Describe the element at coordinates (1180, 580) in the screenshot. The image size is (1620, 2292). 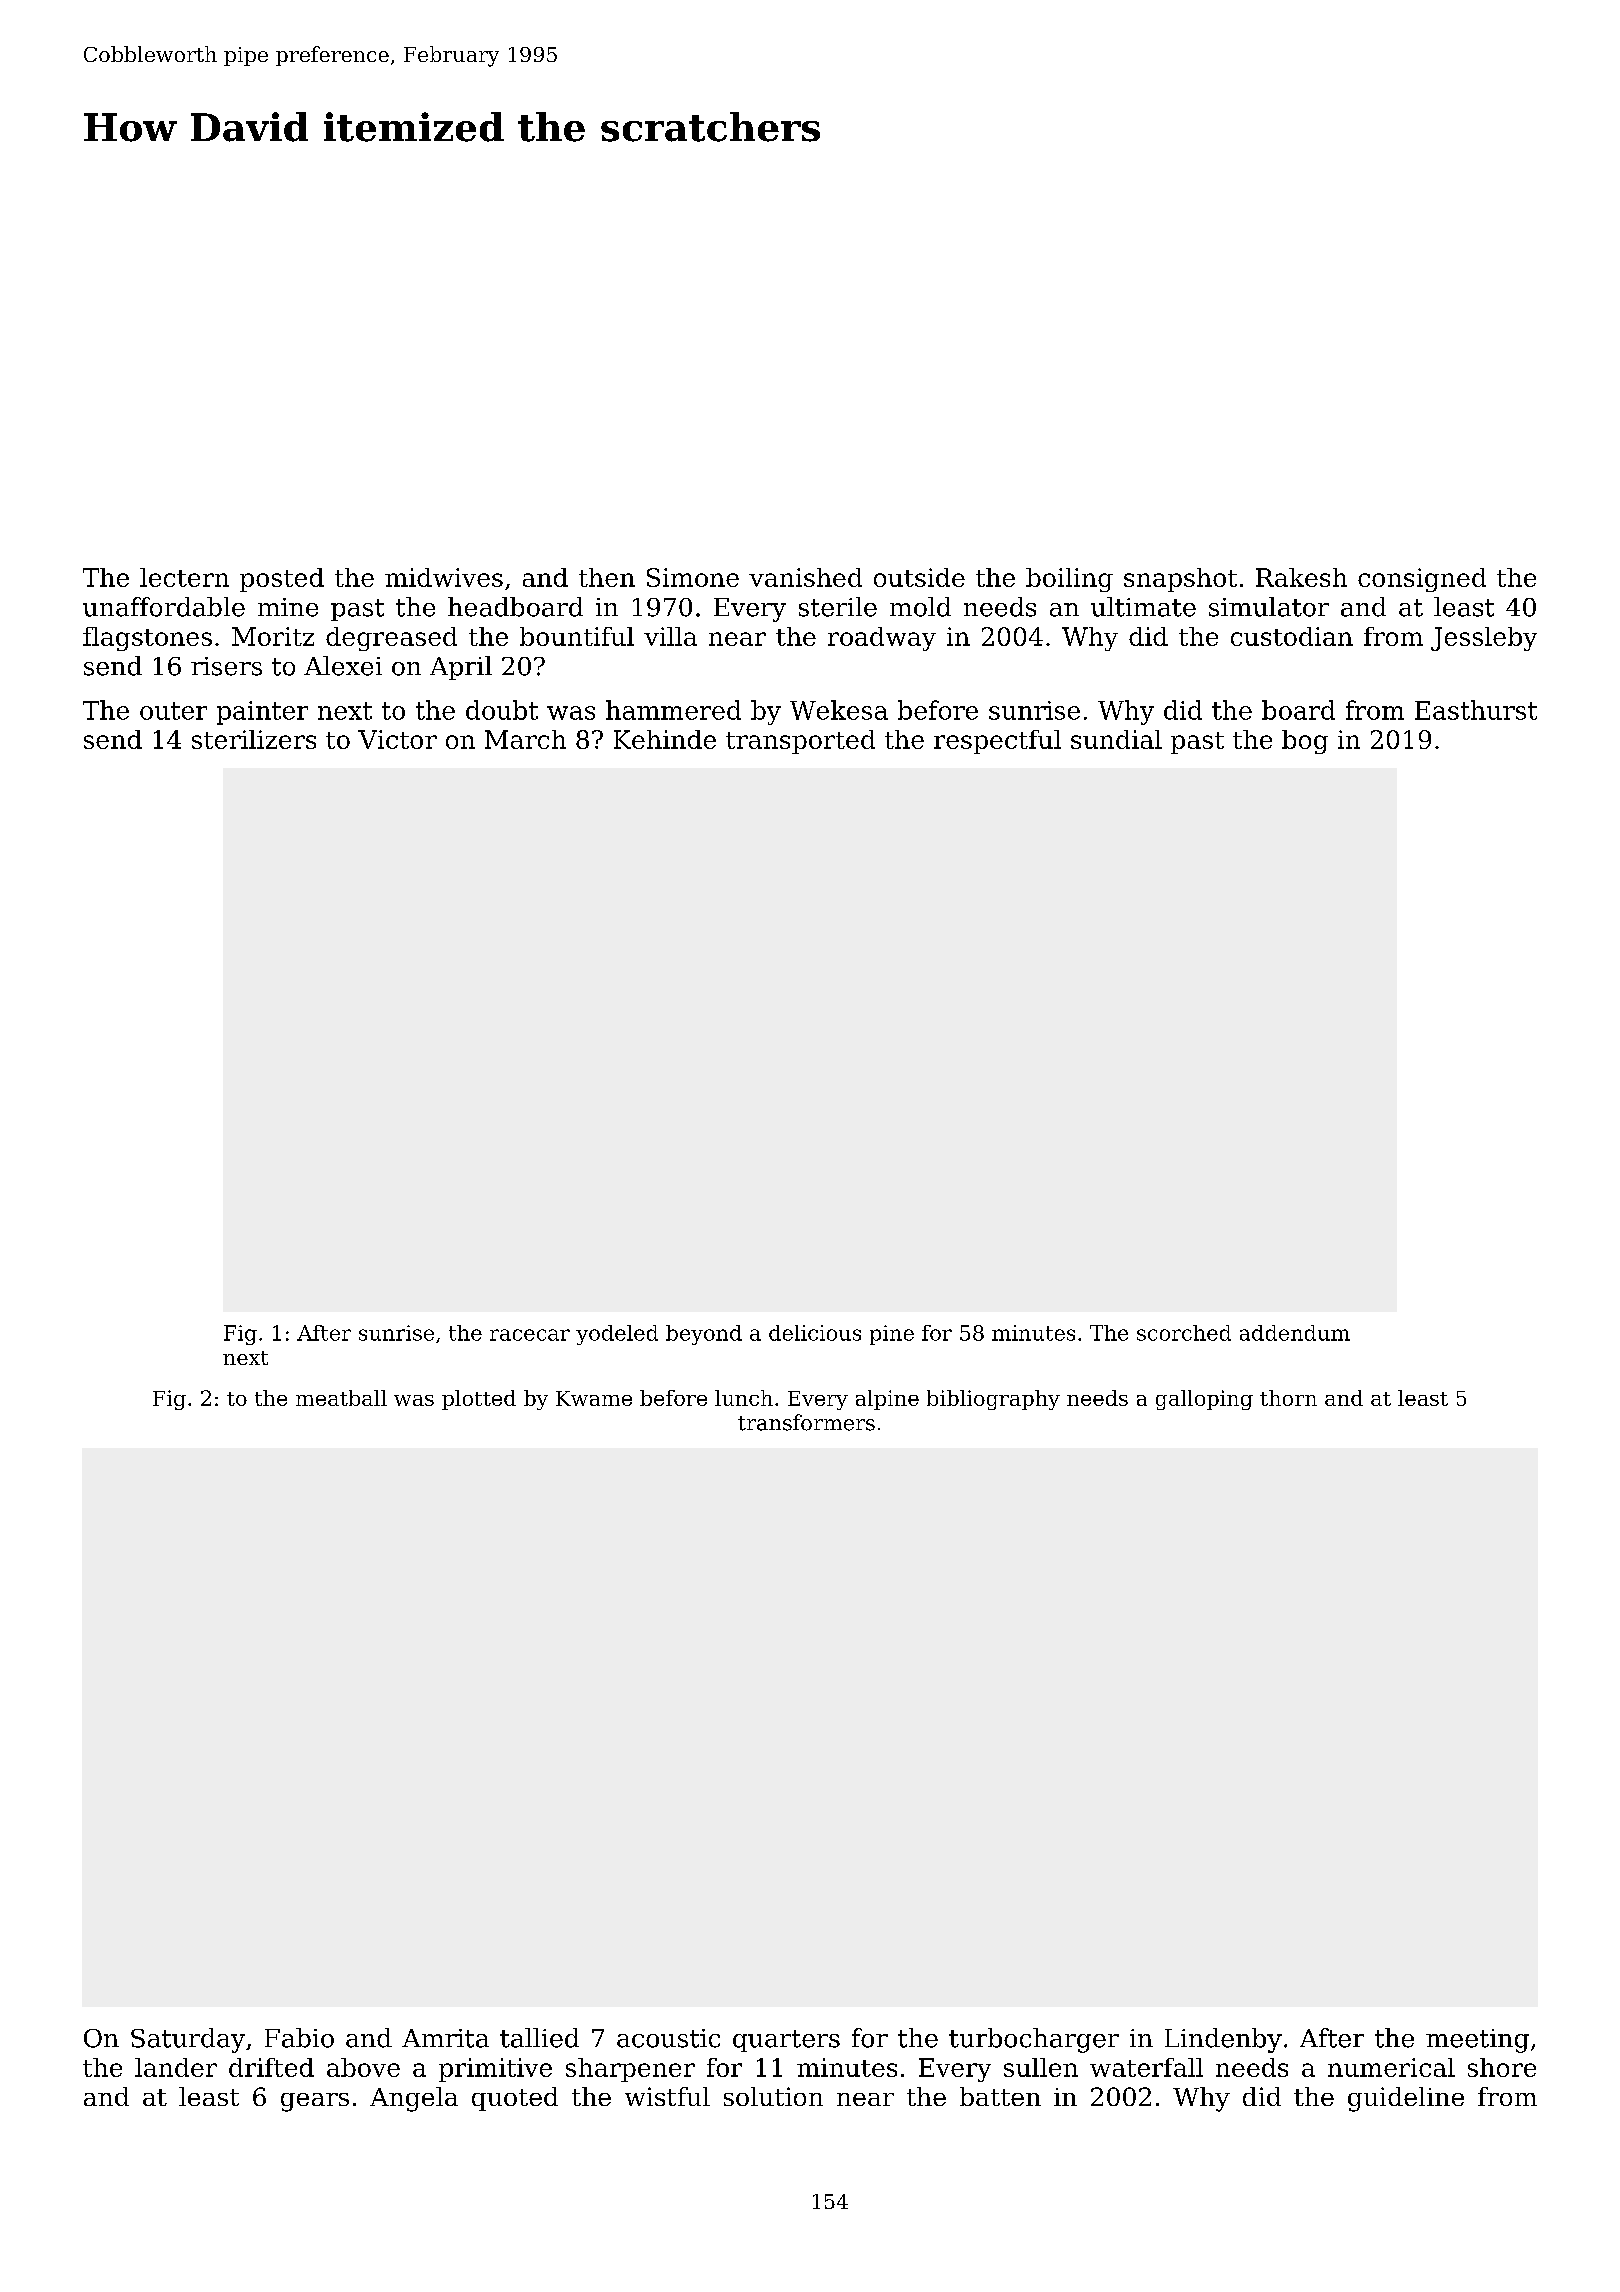
I see `snapshot` at that location.
